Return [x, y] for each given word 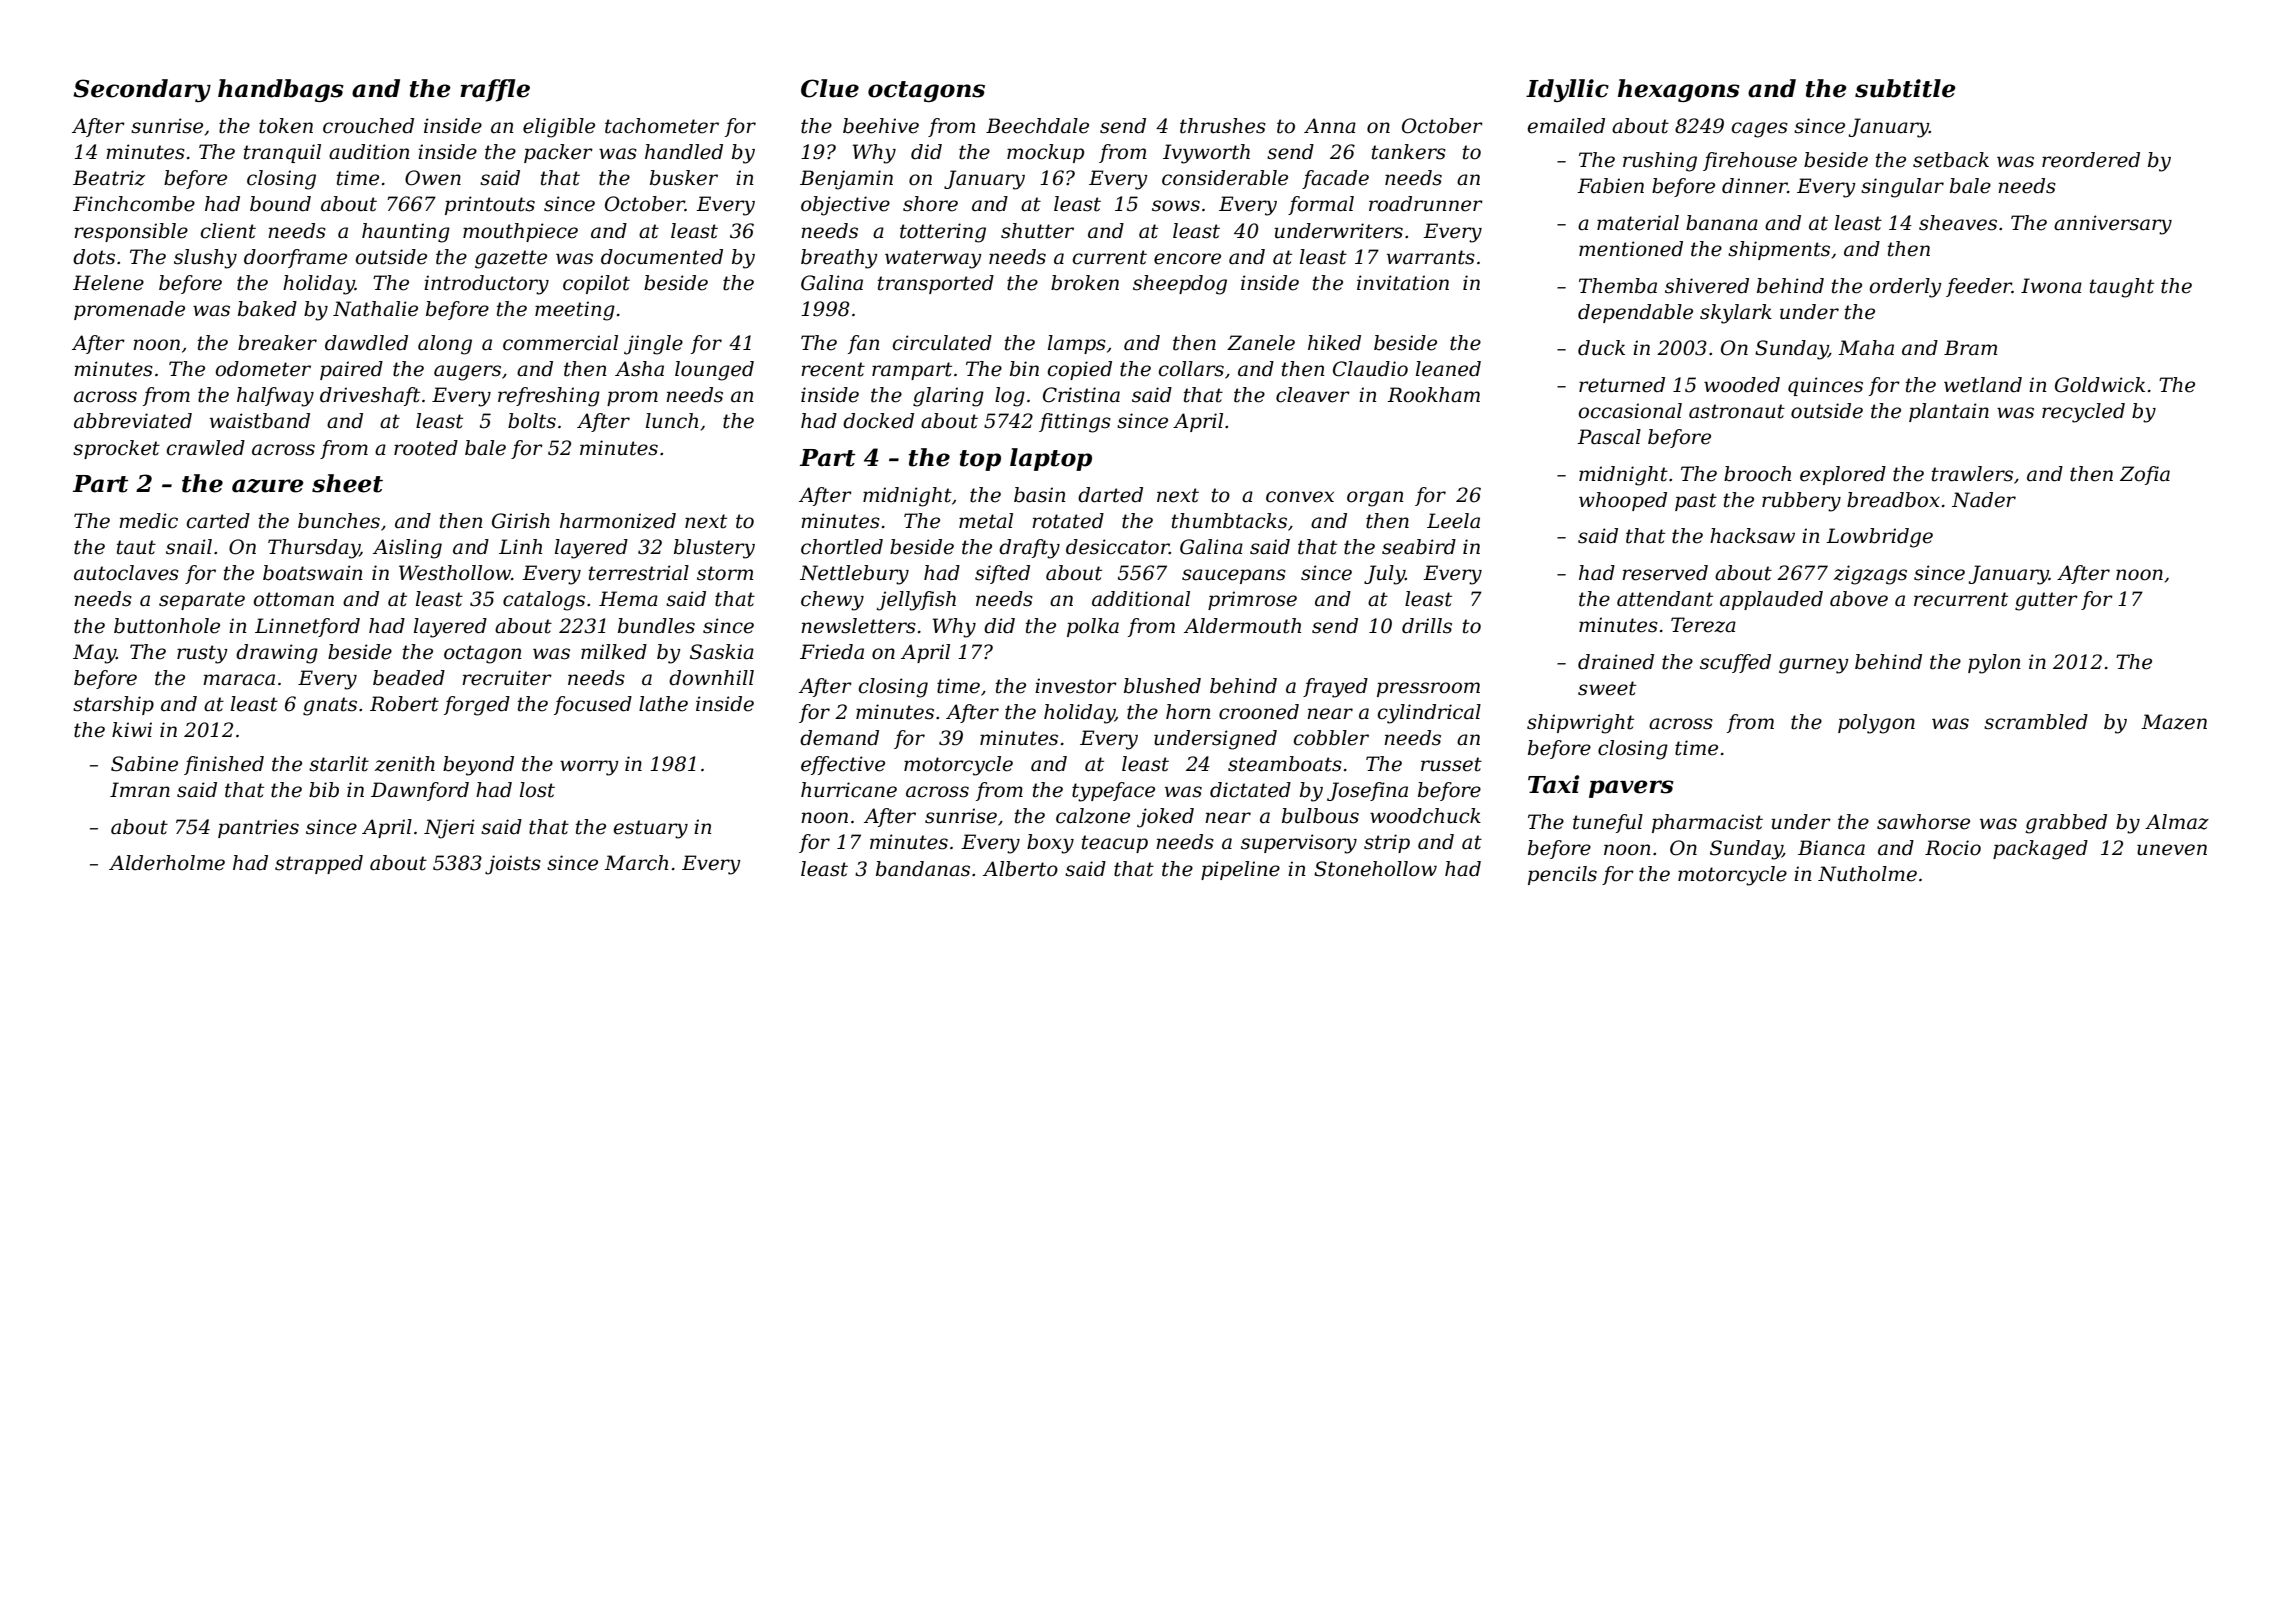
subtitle [1905, 88]
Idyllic [1567, 90]
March [636, 863]
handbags [281, 90]
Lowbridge [1879, 538]
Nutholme [1867, 874]
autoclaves [126, 573]
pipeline [1240, 870]
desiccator [1117, 547]
